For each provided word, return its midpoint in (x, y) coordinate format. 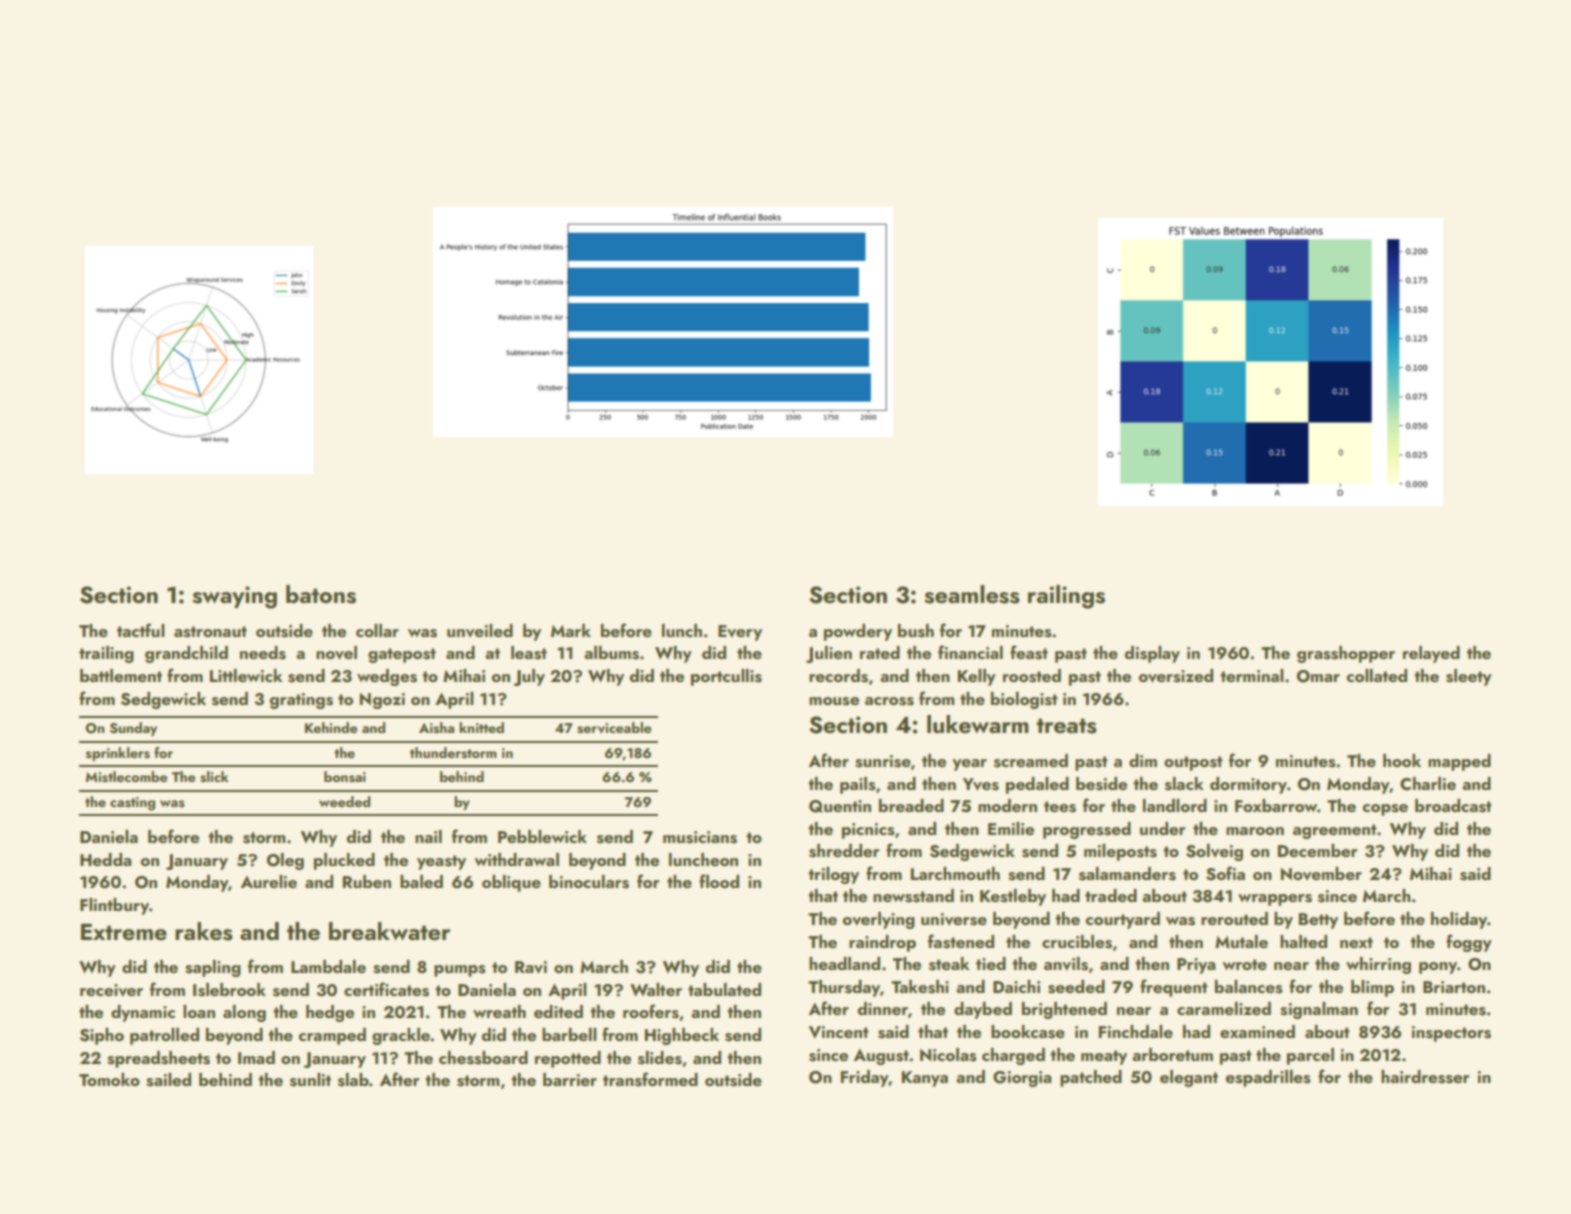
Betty (1318, 921)
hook (1402, 760)
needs (263, 653)
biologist (1024, 700)
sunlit (310, 1080)
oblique (511, 883)
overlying (879, 920)
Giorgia (1022, 1079)
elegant (1189, 1078)
